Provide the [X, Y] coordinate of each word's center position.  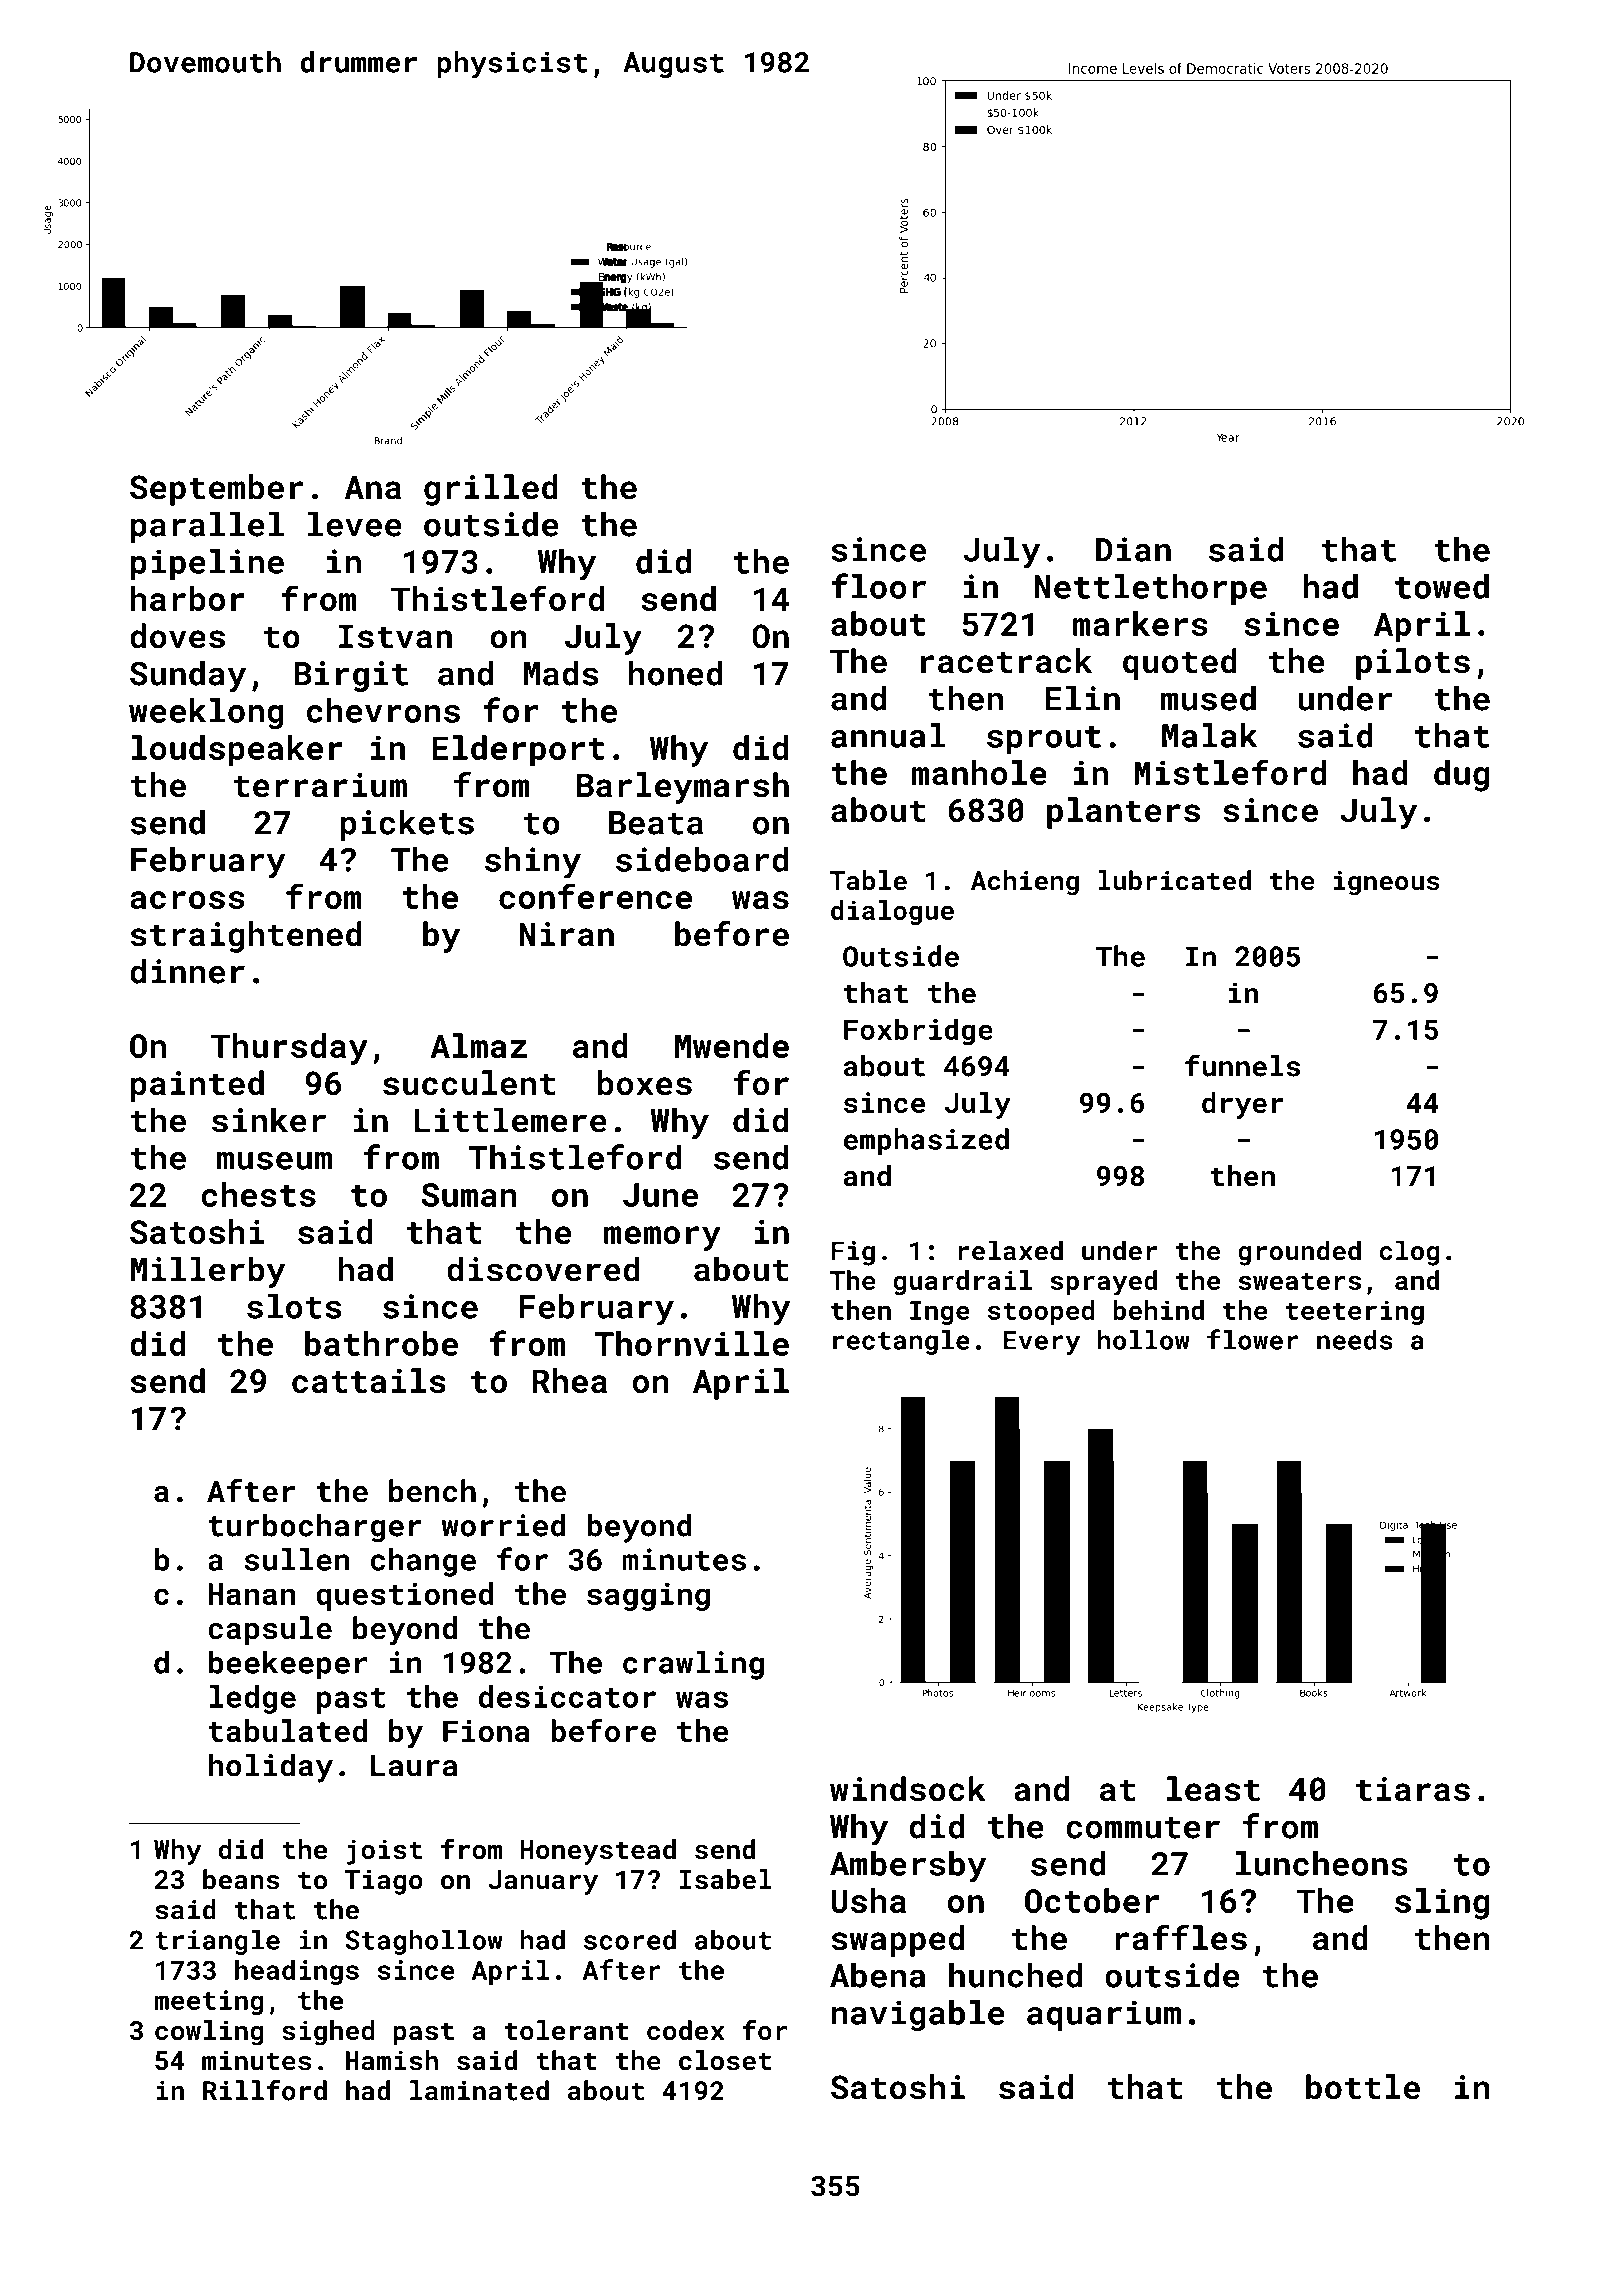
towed [1442, 586]
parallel [207, 527]
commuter [1143, 1828]
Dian [1133, 549]
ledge [253, 1699]
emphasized [926, 1141]
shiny [533, 863]
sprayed [1103, 1283]
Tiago [383, 1882]
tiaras [1413, 1789]
